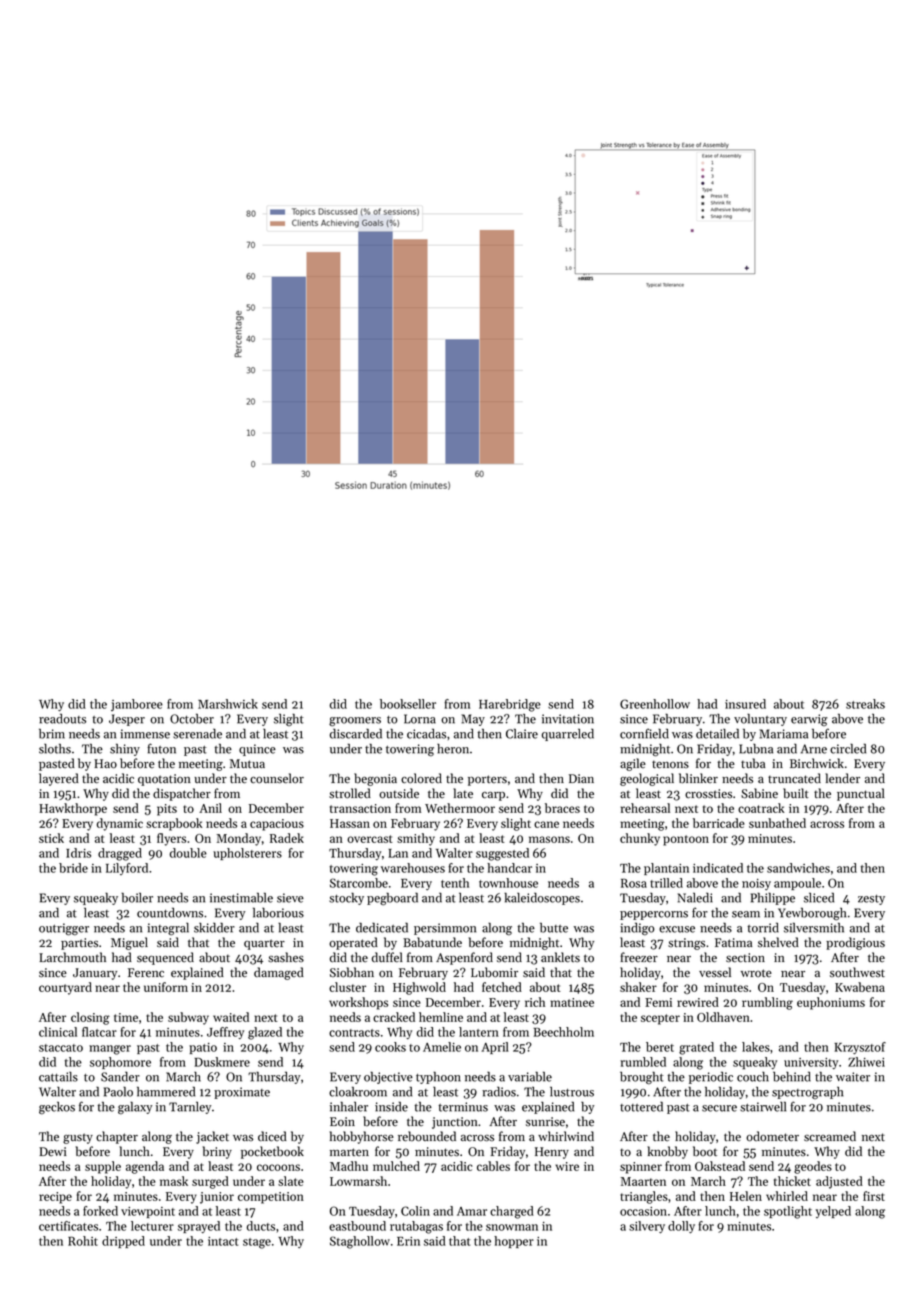  I want to click on university, so click(811, 1063).
